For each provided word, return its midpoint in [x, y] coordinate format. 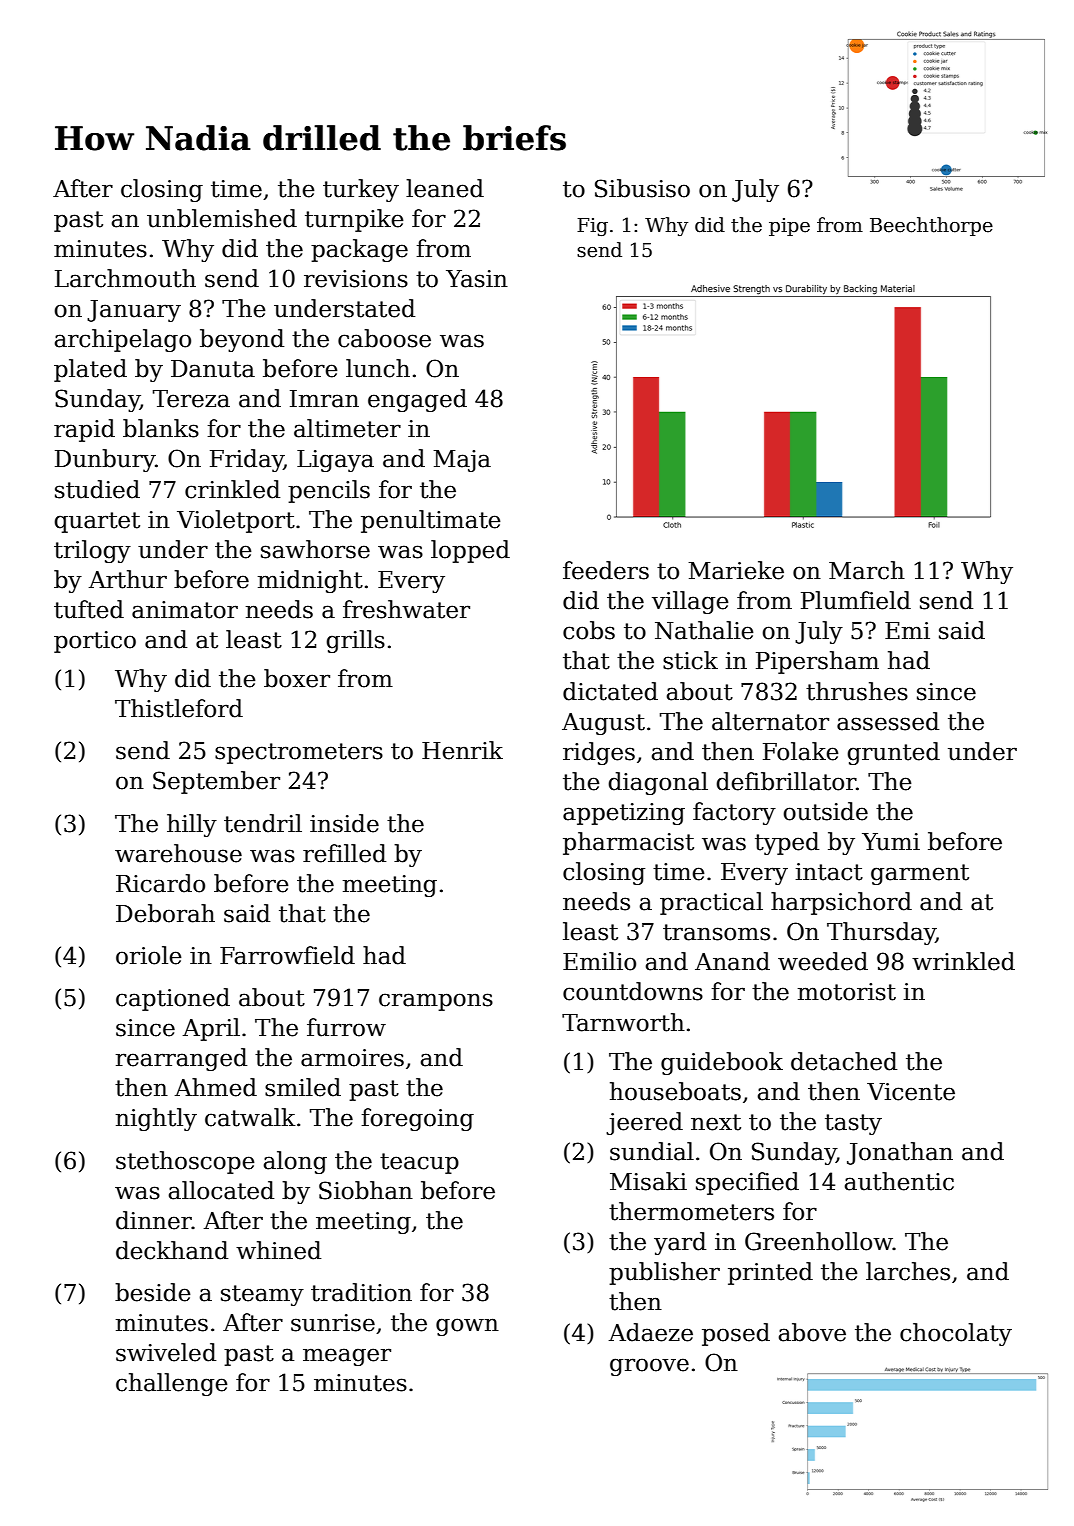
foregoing [417, 1119]
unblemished [222, 218]
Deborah [165, 913]
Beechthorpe [931, 226]
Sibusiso [642, 188]
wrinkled [963, 961]
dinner [154, 1220]
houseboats [675, 1091]
